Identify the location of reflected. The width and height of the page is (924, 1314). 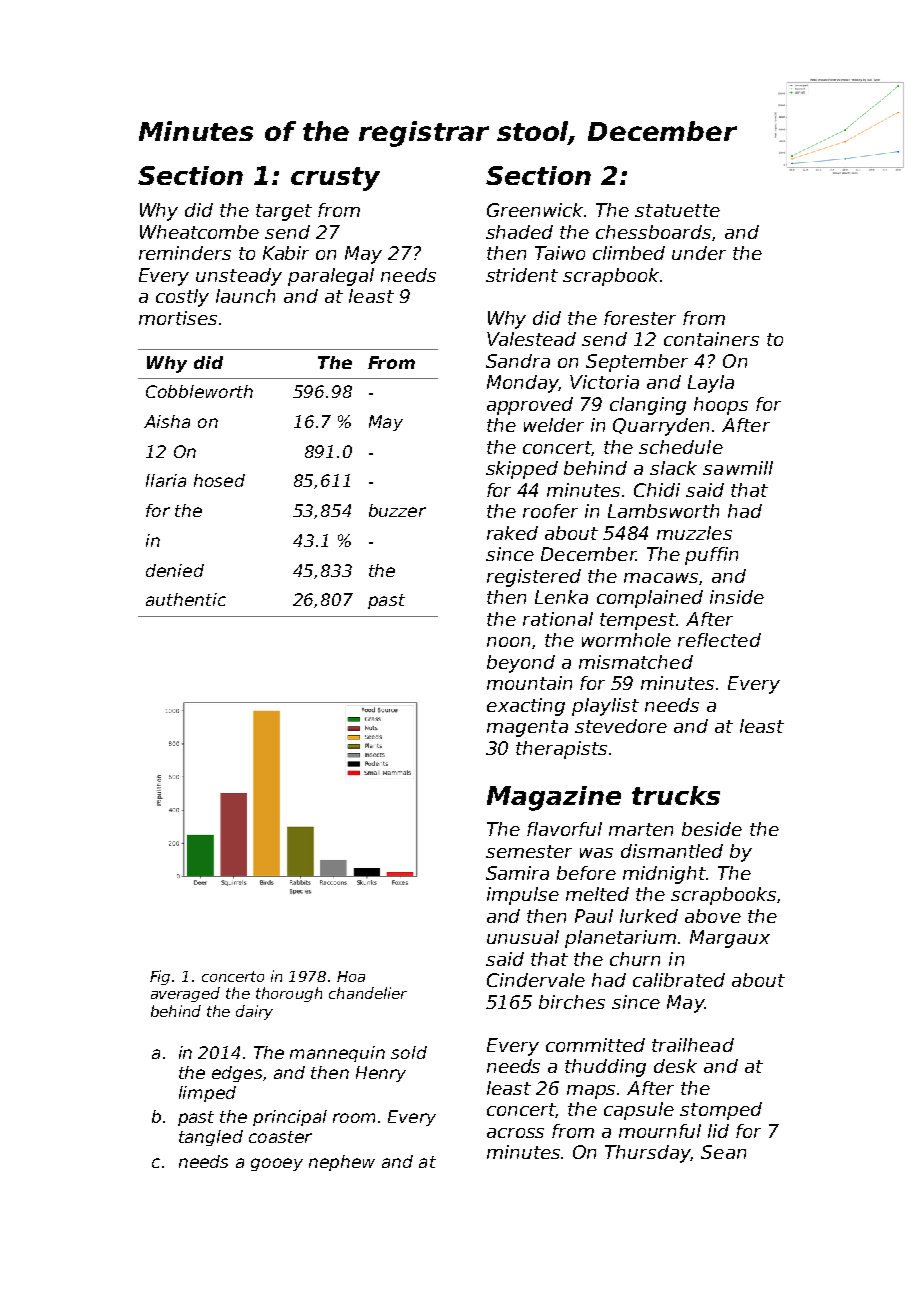
(719, 640).
